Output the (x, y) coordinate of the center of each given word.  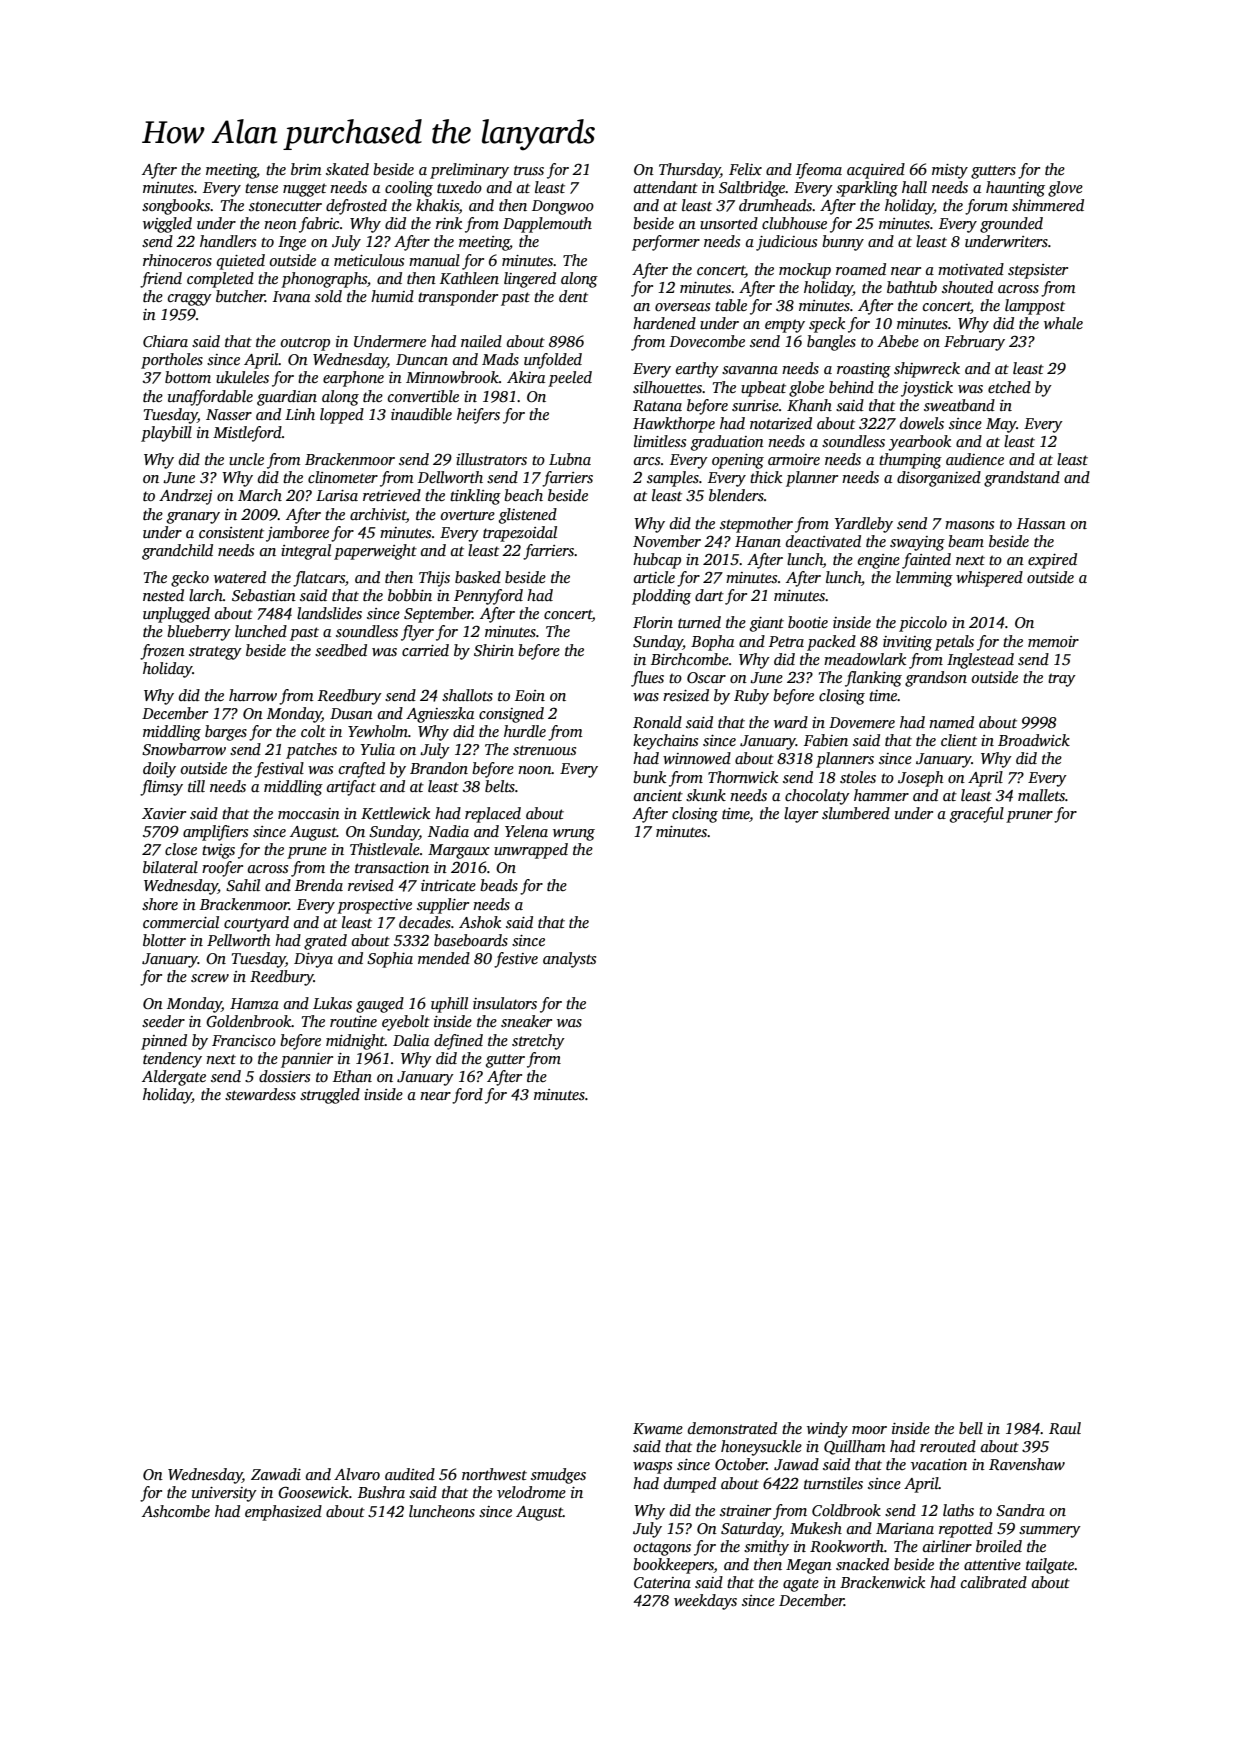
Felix (745, 169)
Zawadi (276, 1474)
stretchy (538, 1042)
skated (347, 169)
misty (950, 171)
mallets (1041, 795)
